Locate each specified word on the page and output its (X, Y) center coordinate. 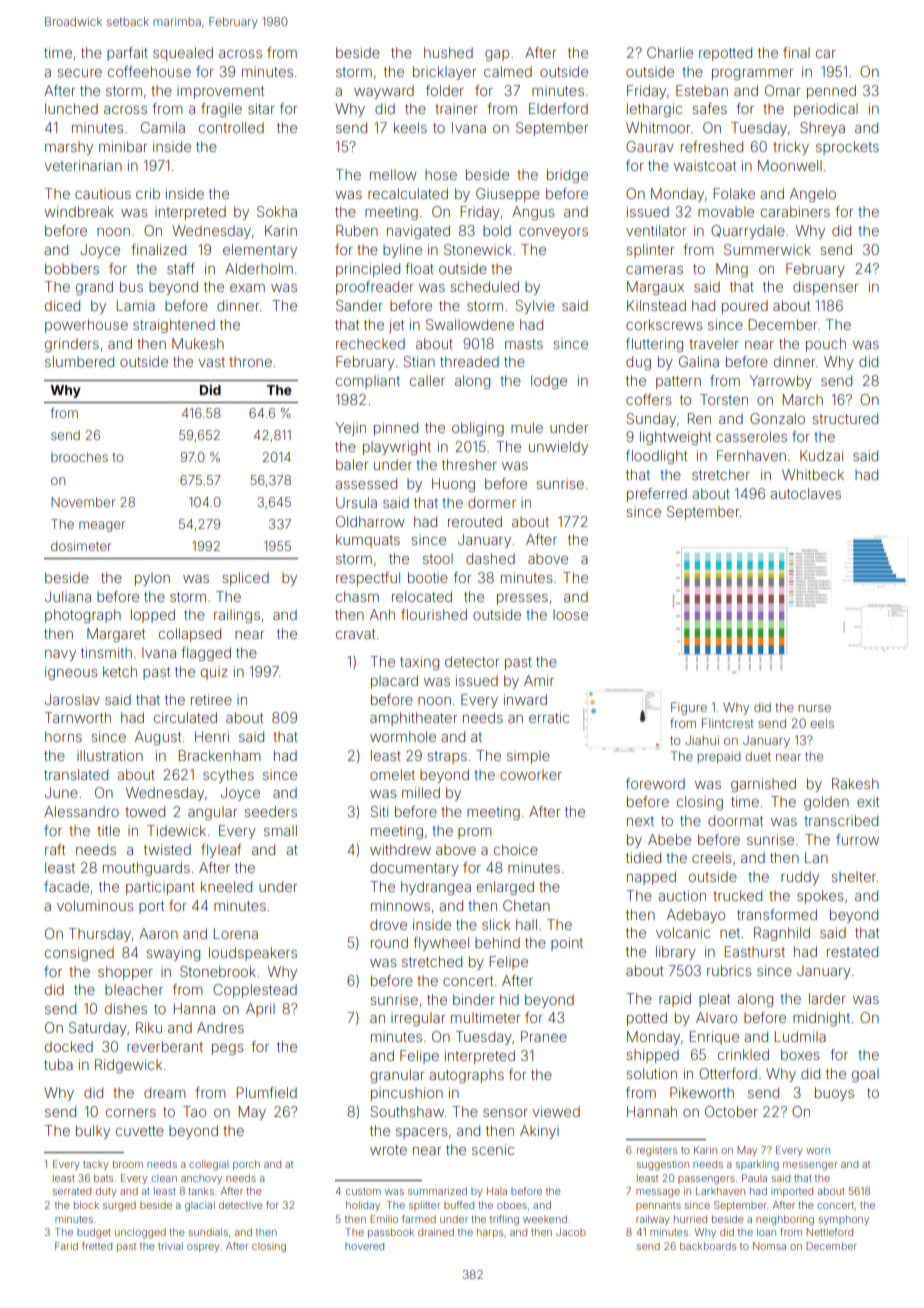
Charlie (670, 52)
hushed (448, 52)
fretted (97, 1246)
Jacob (571, 1232)
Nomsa (769, 1246)
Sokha (277, 211)
